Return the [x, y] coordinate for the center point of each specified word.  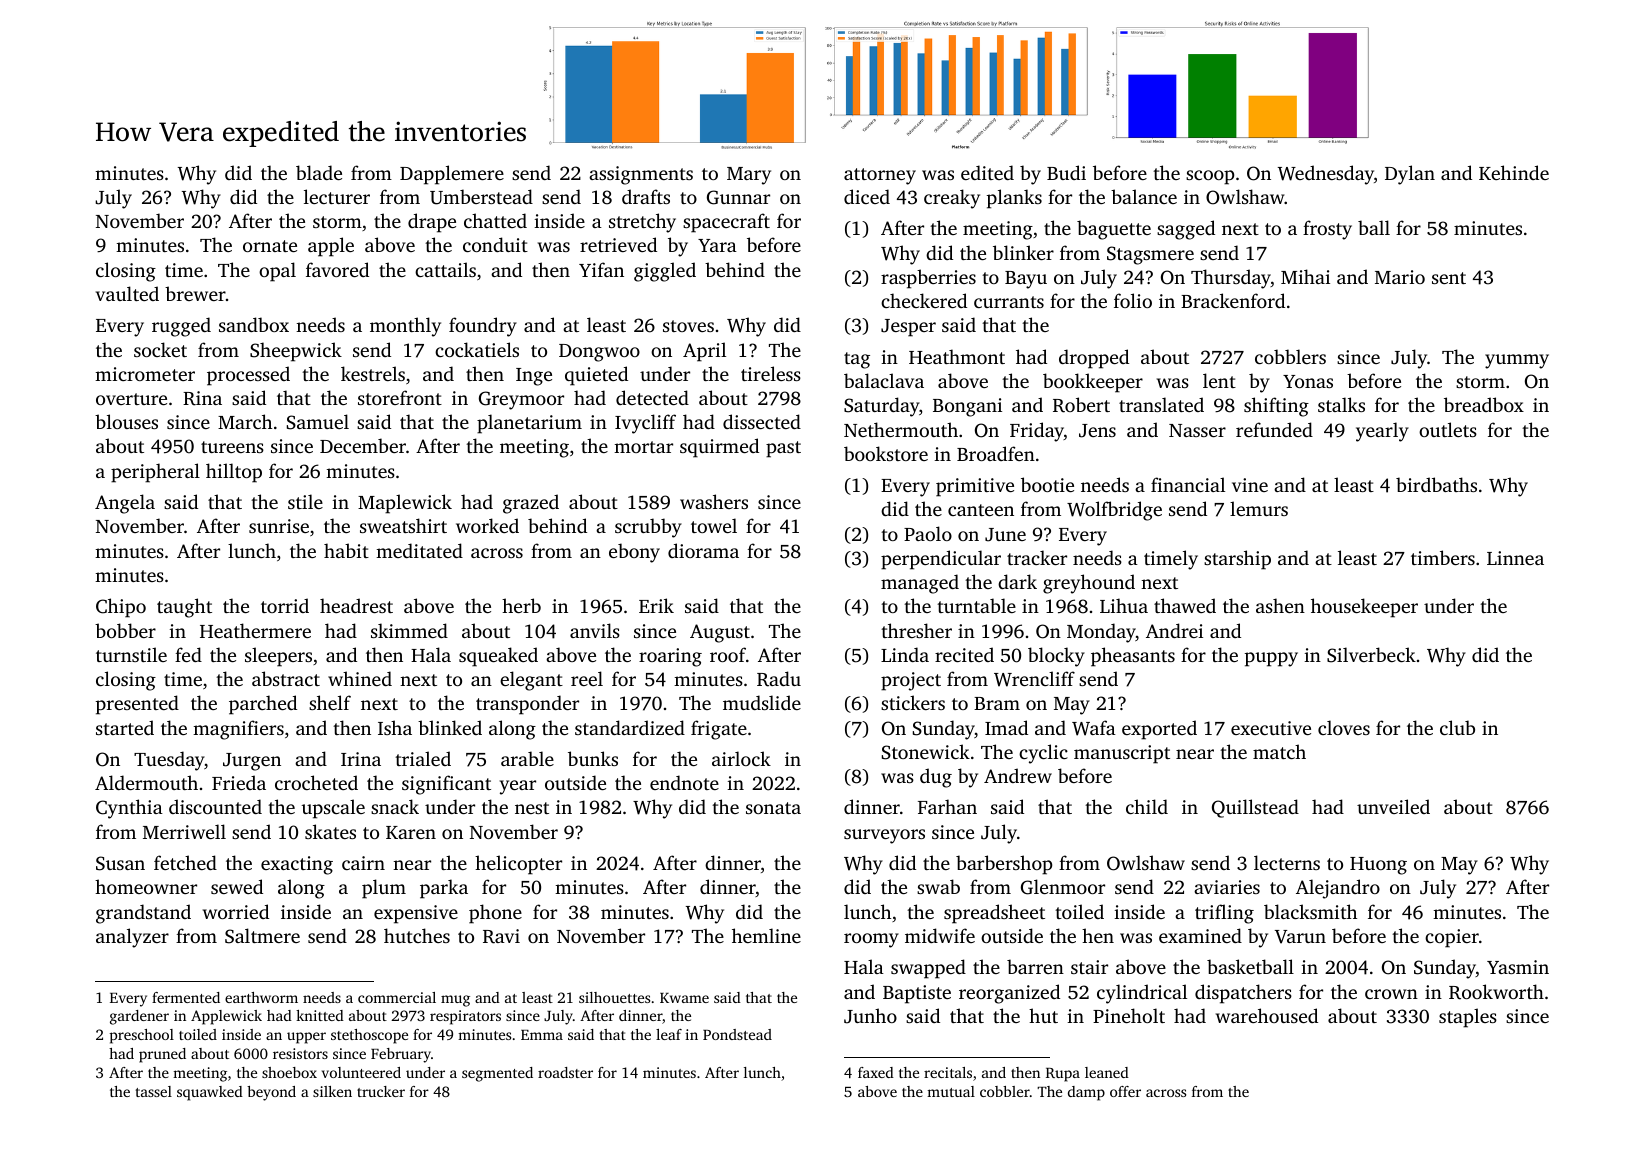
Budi [1066, 172]
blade [319, 172]
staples [1468, 1018]
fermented [186, 997]
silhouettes [614, 997]
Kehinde [1514, 172]
